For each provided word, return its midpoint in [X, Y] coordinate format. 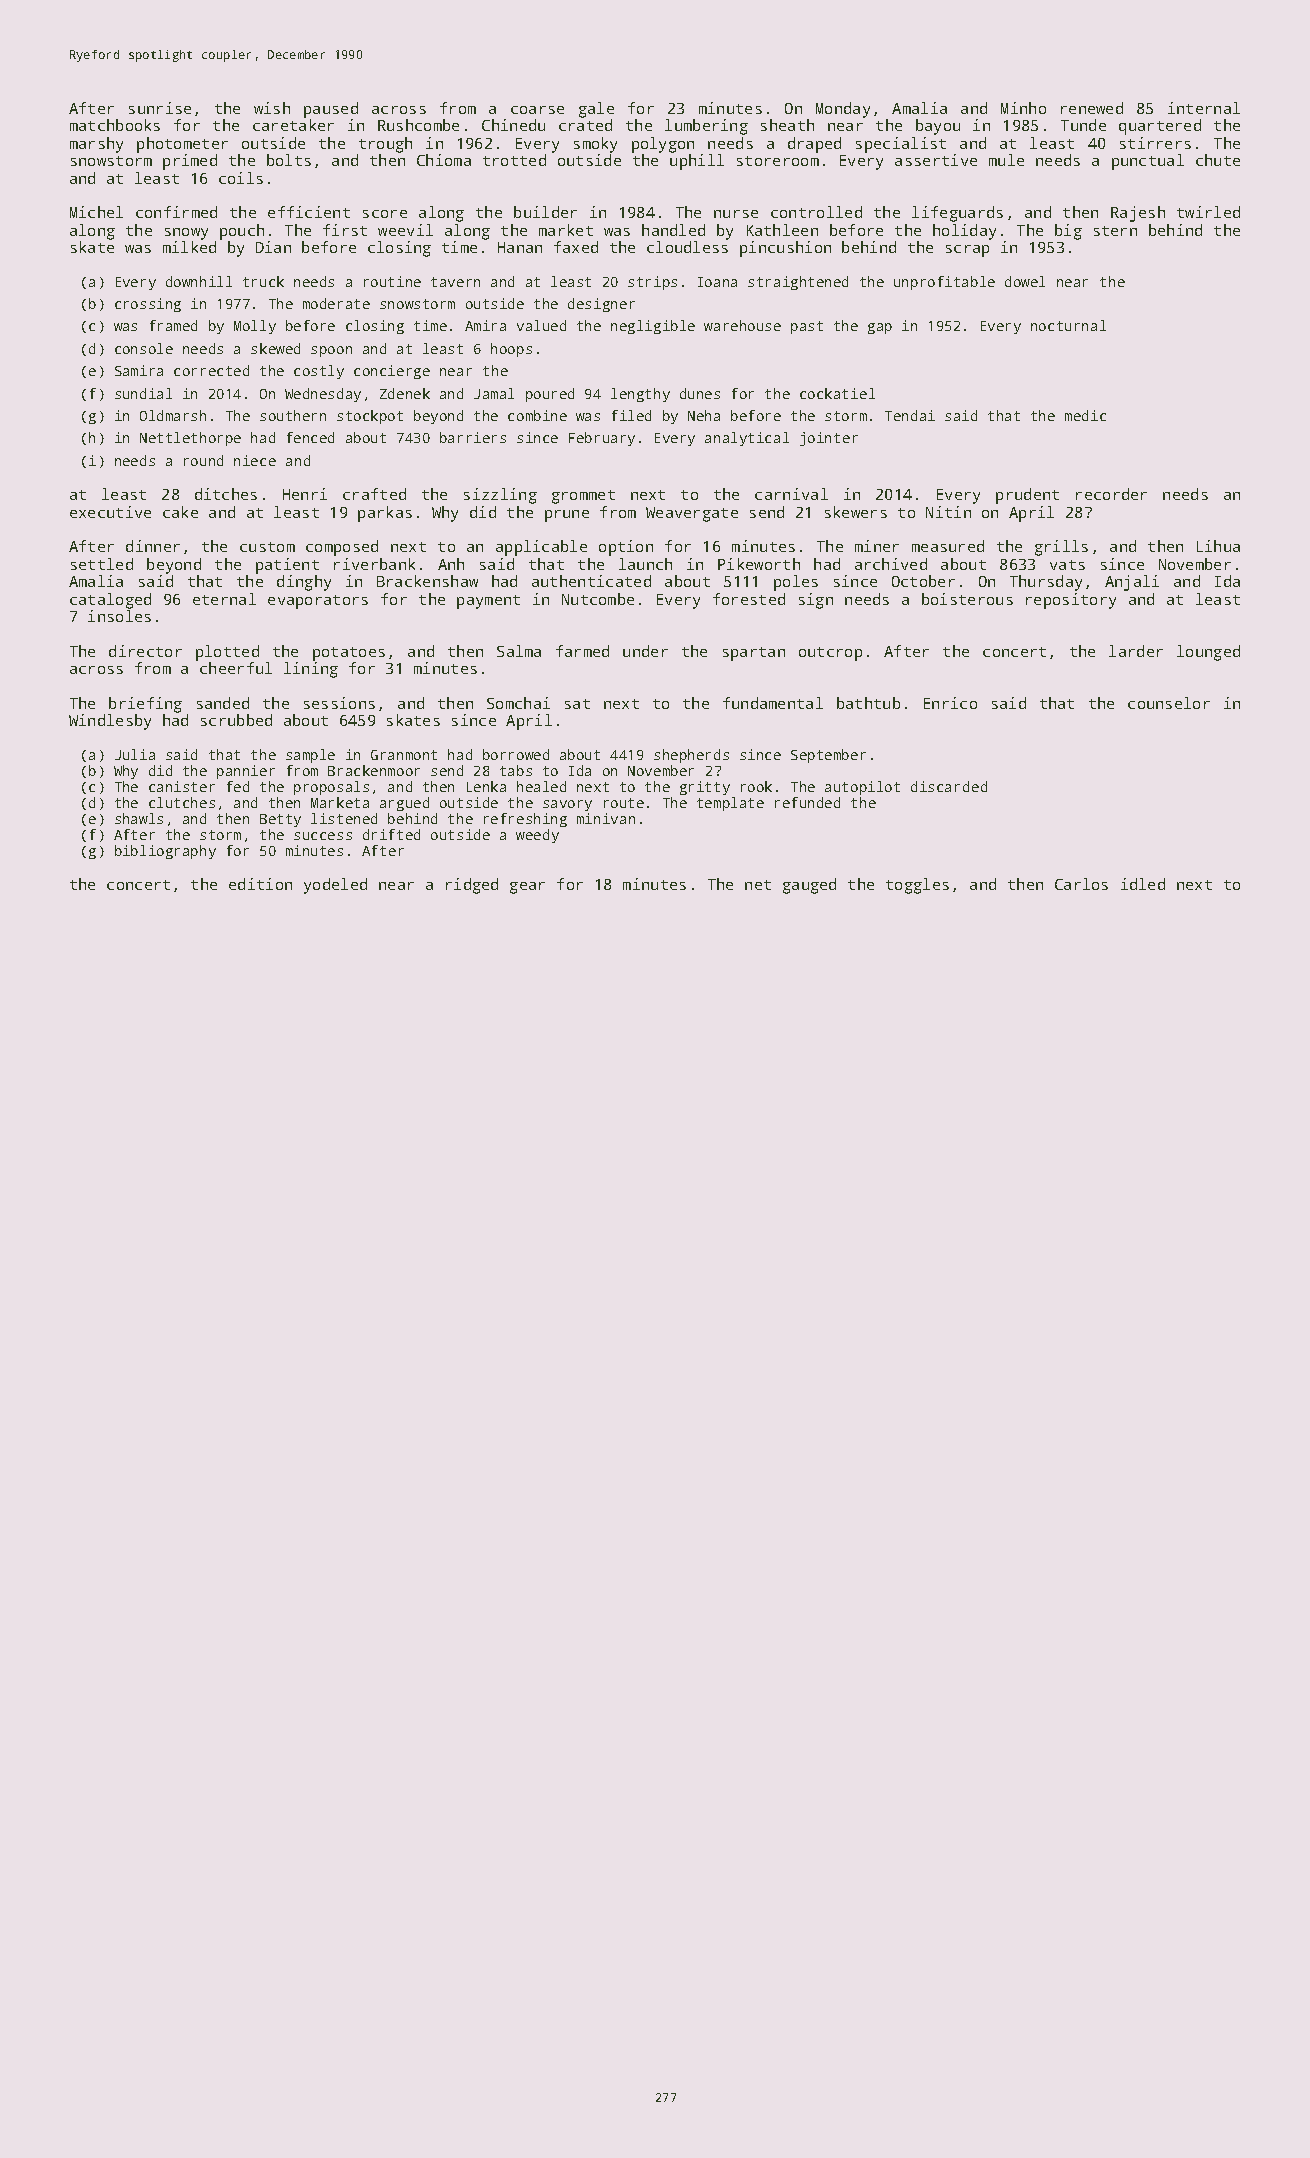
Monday [843, 110]
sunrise [160, 108]
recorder [1111, 494]
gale [596, 110]
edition [260, 884]
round [203, 460]
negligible [653, 327]
